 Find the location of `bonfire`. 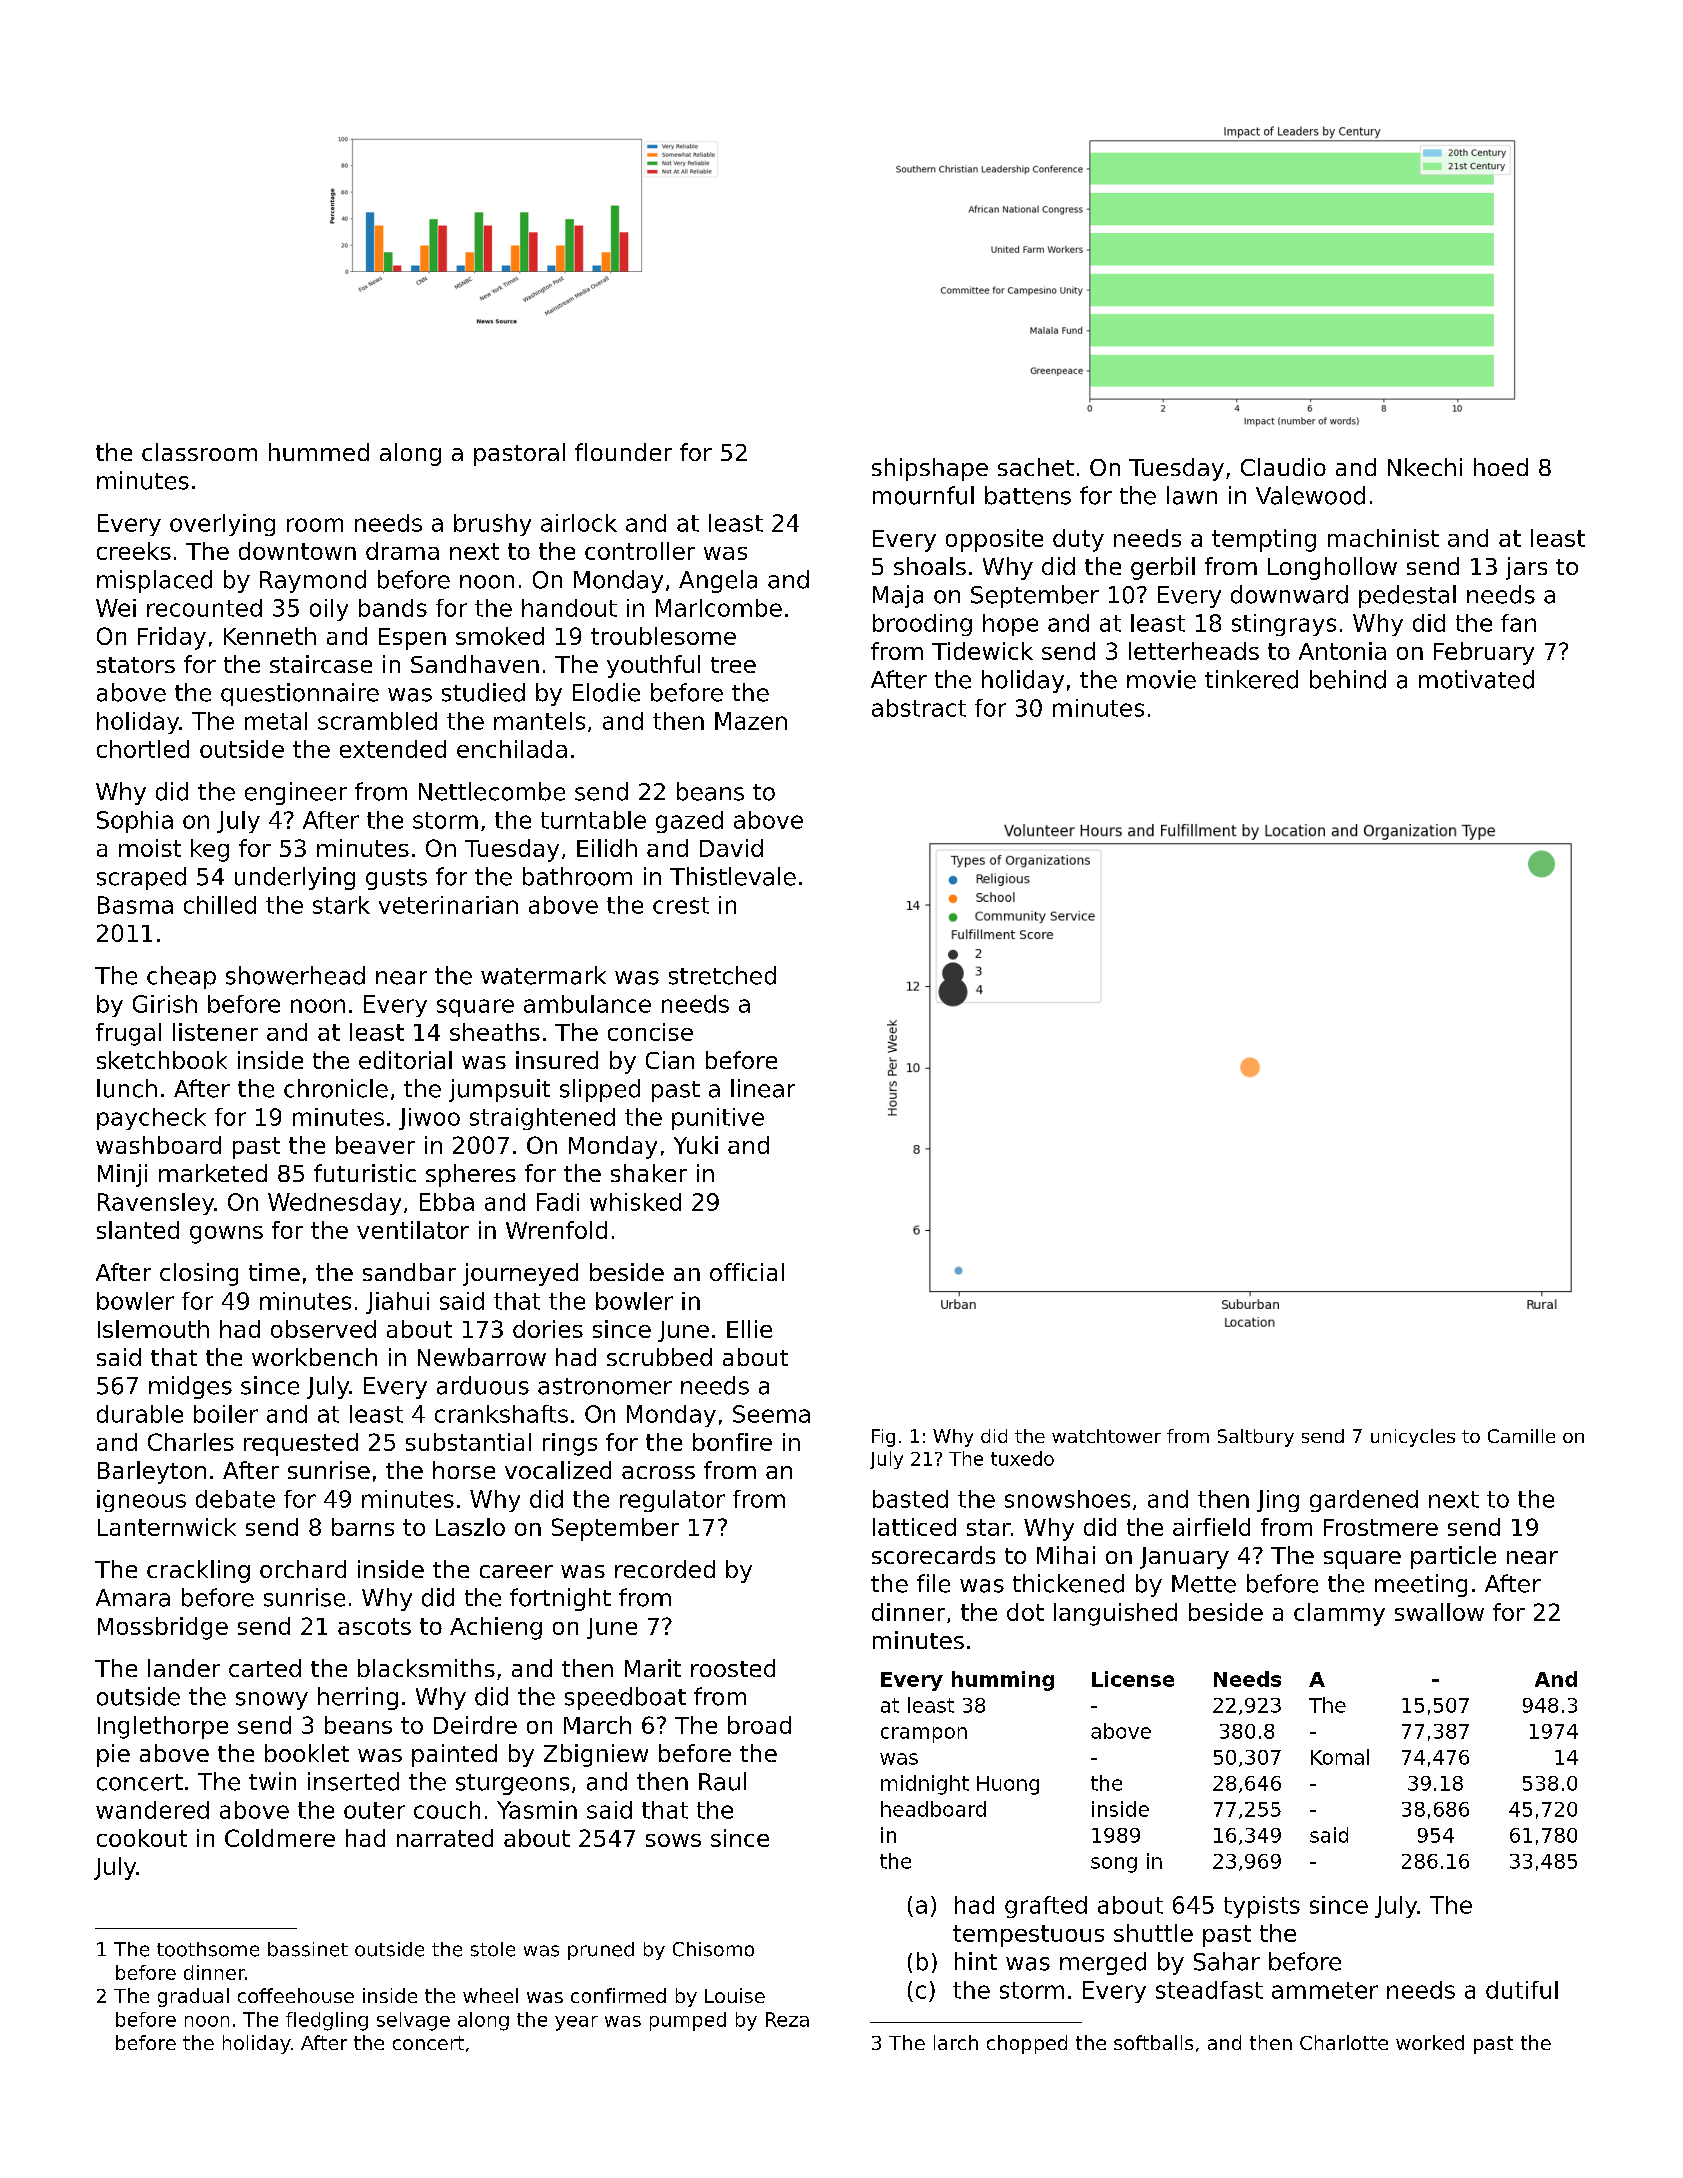

bonfire is located at coordinates (732, 1442).
